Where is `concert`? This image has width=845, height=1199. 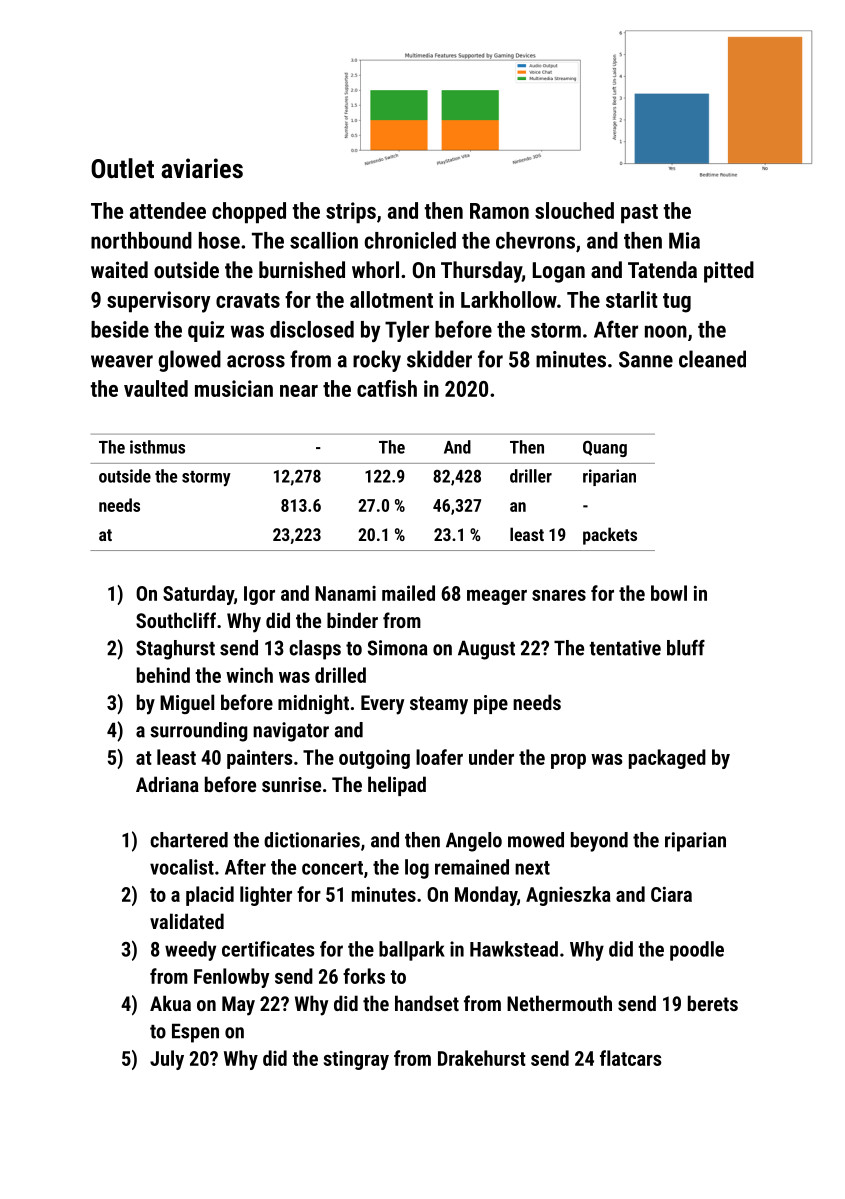 concert is located at coordinates (332, 868).
